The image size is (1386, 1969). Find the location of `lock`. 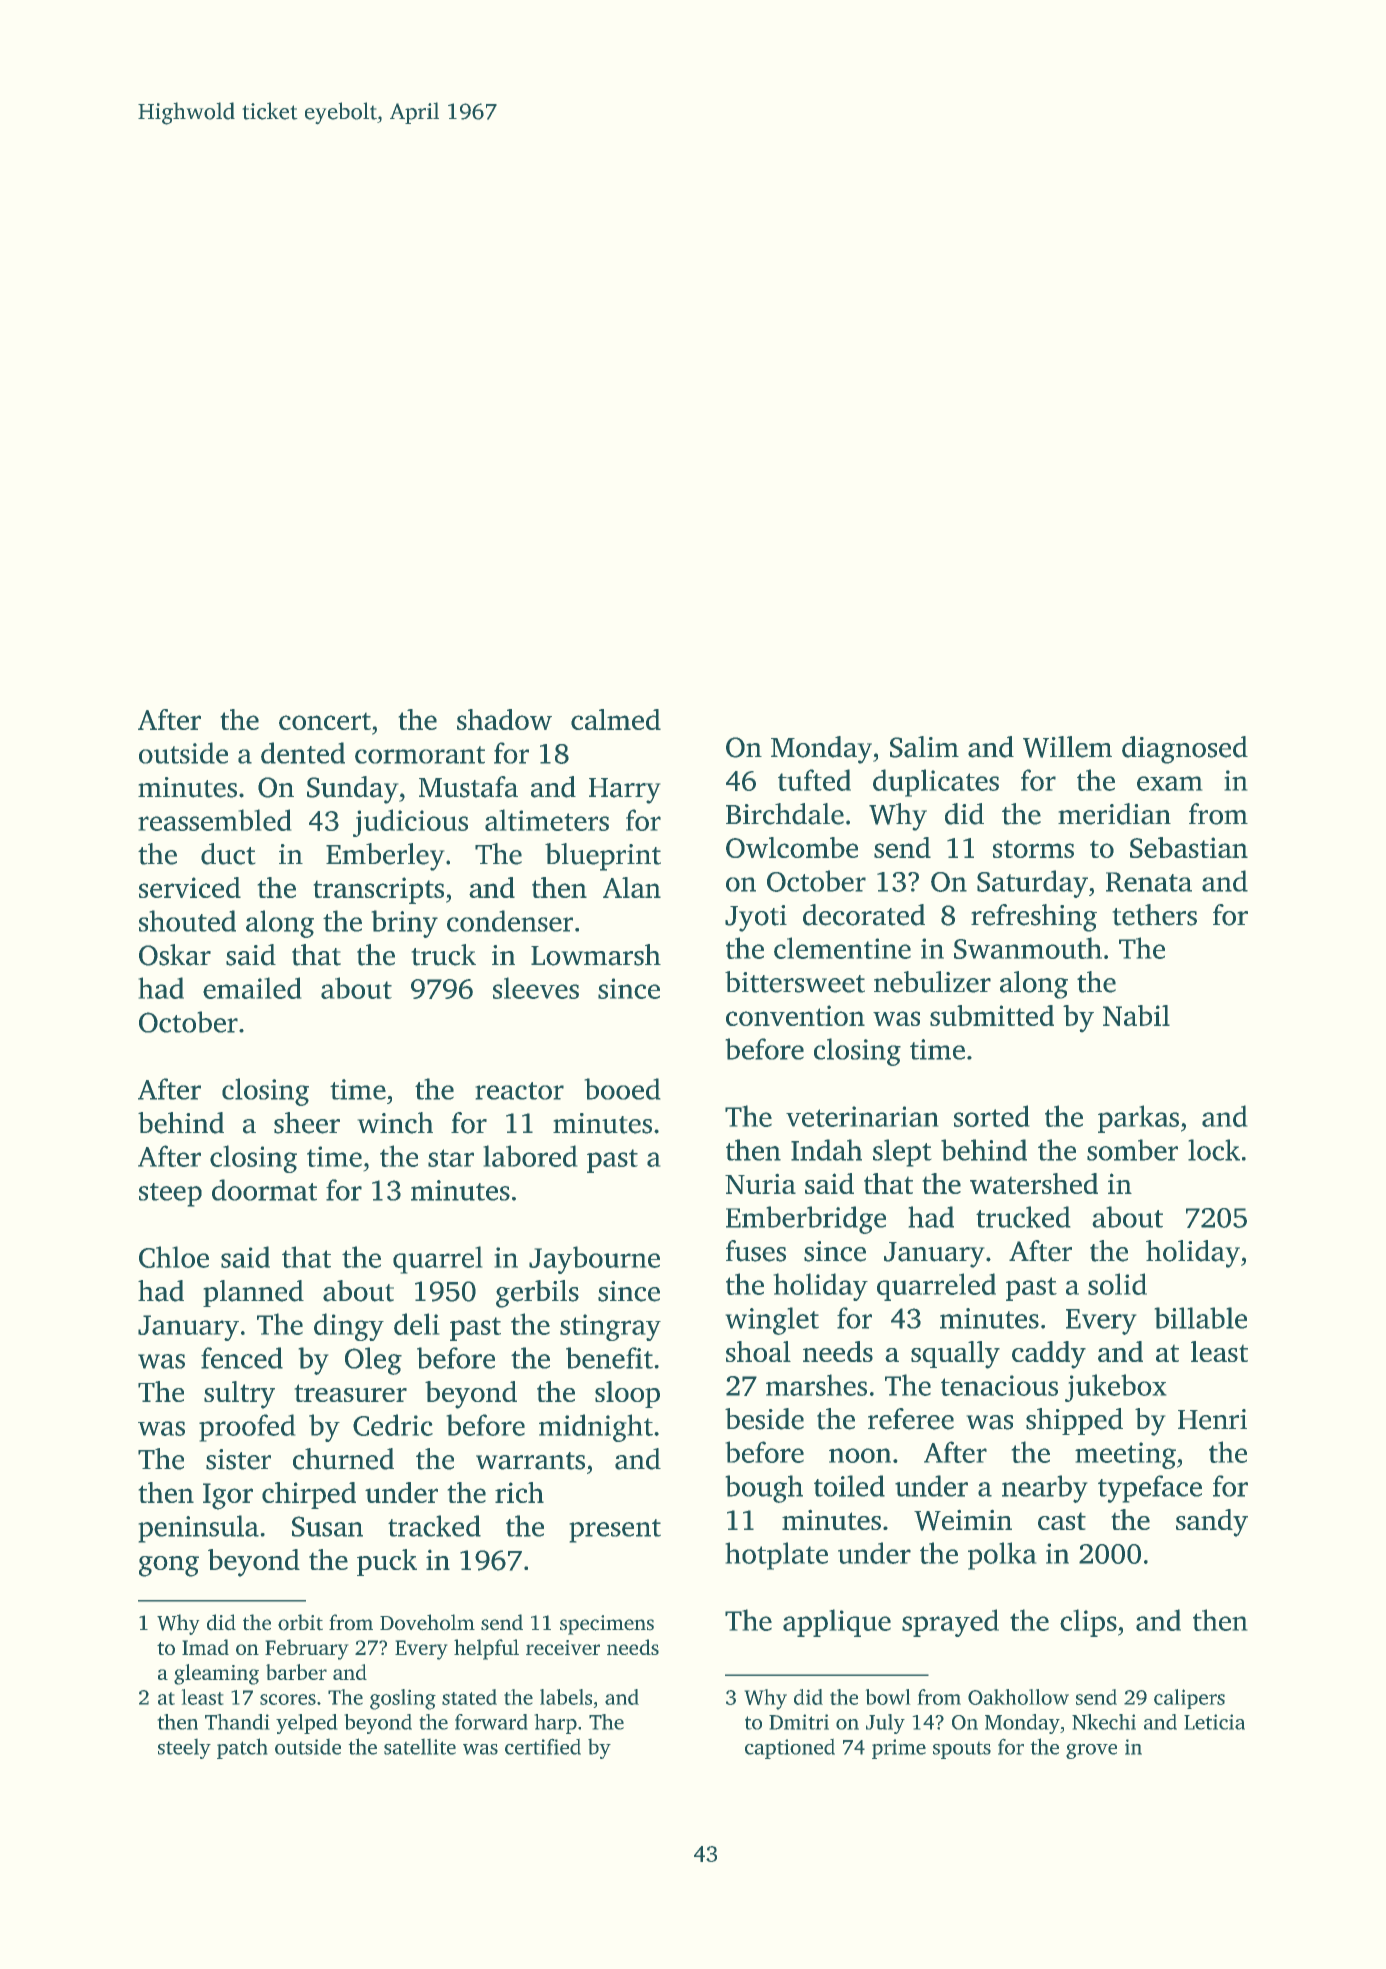

lock is located at coordinates (1214, 1150).
